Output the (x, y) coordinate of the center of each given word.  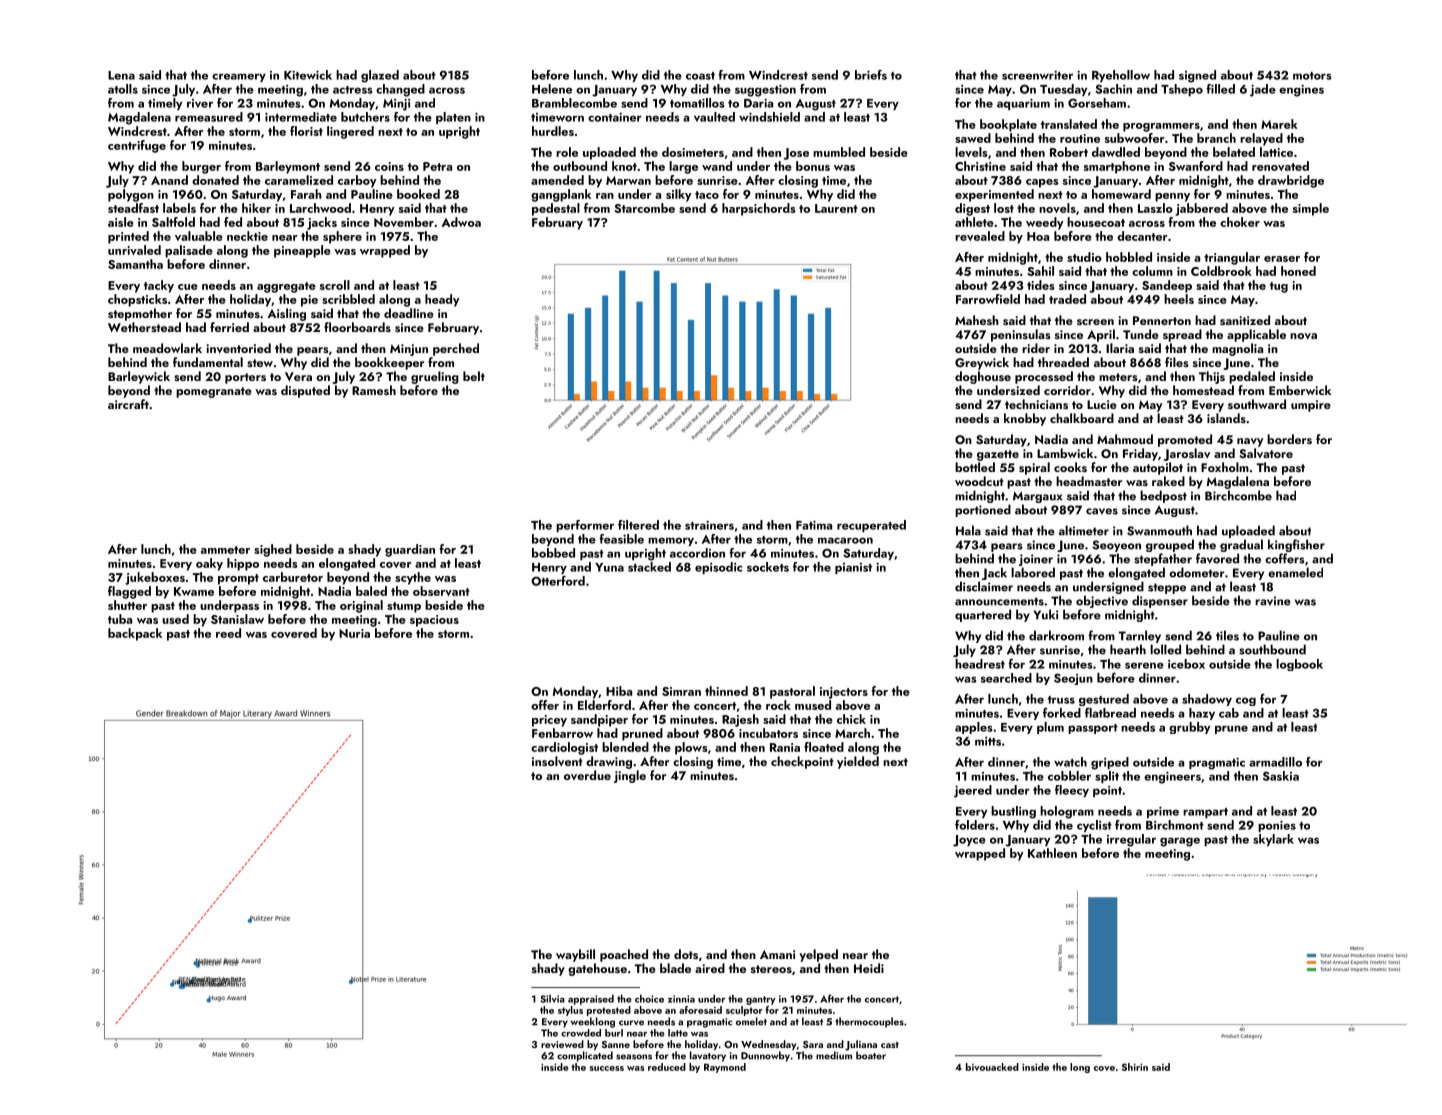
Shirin (1135, 1067)
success (607, 1068)
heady (442, 300)
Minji (396, 105)
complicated (585, 1056)
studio (1084, 257)
